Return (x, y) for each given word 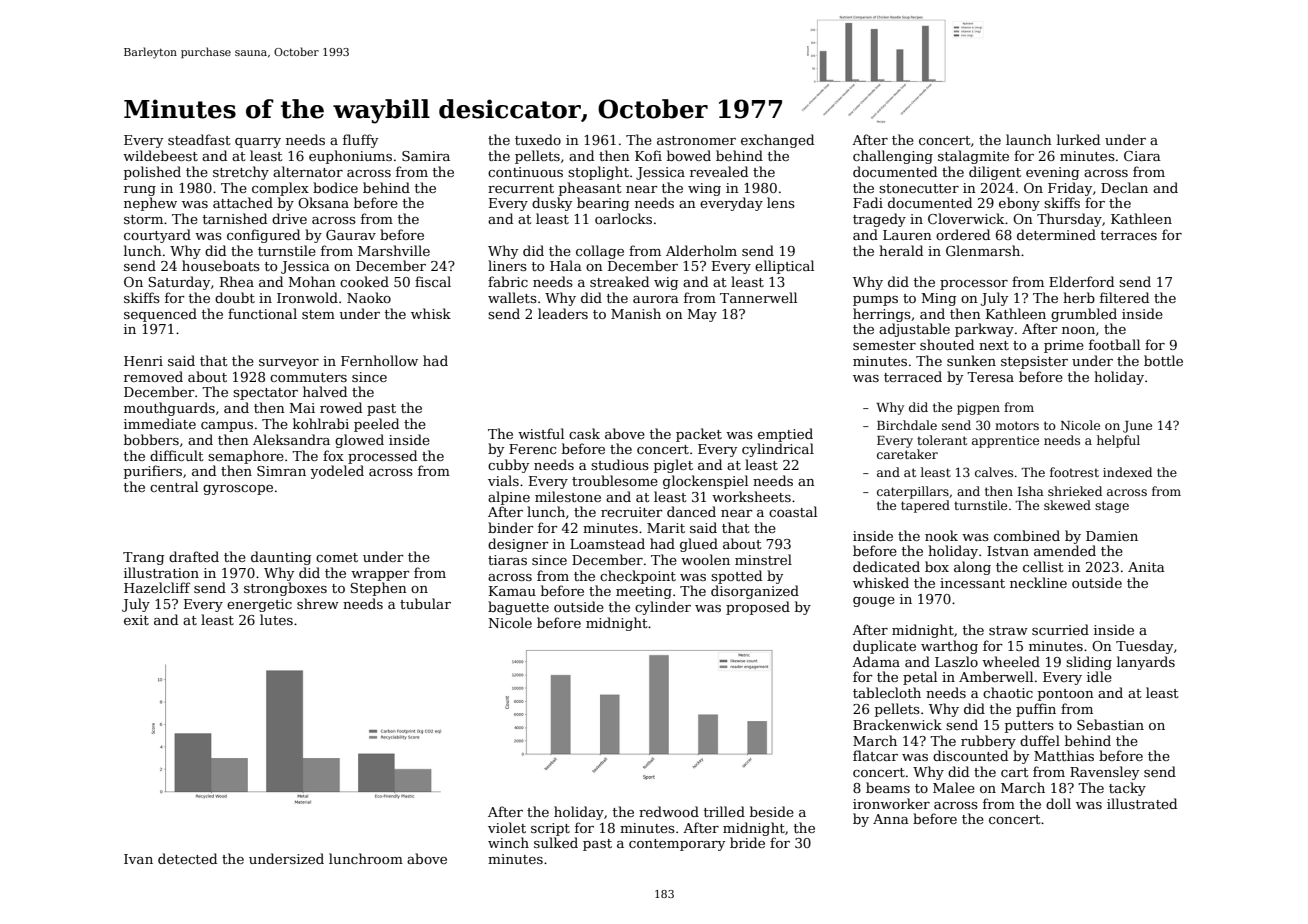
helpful (1118, 441)
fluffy (360, 141)
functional (262, 313)
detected (187, 858)
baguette (518, 608)
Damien (1112, 536)
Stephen (378, 589)
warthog (949, 647)
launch (1029, 139)
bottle (1163, 360)
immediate (160, 423)
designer (518, 545)
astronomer (696, 140)
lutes (276, 619)
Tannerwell (758, 297)
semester (884, 345)
